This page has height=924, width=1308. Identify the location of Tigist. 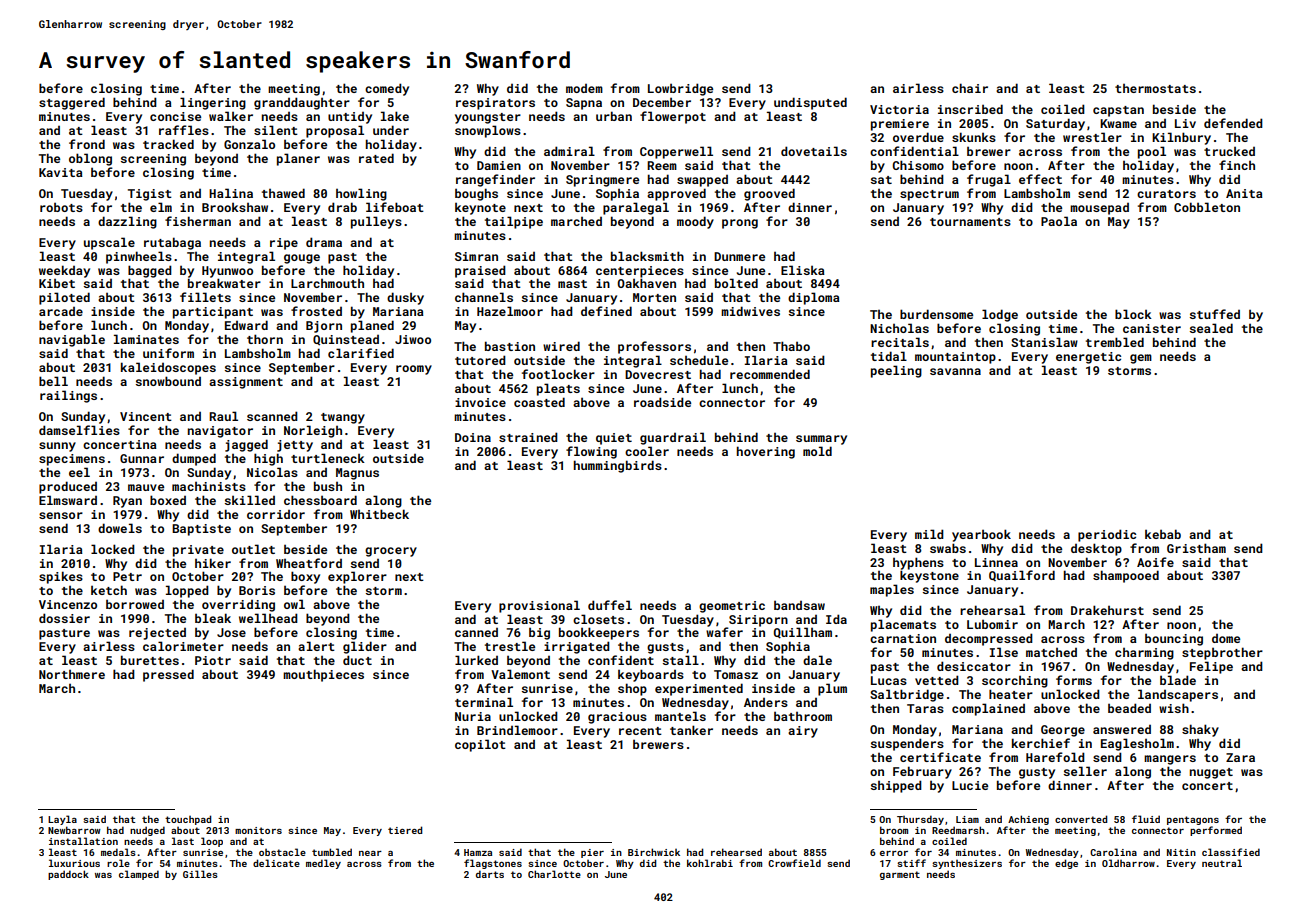
(150, 195).
